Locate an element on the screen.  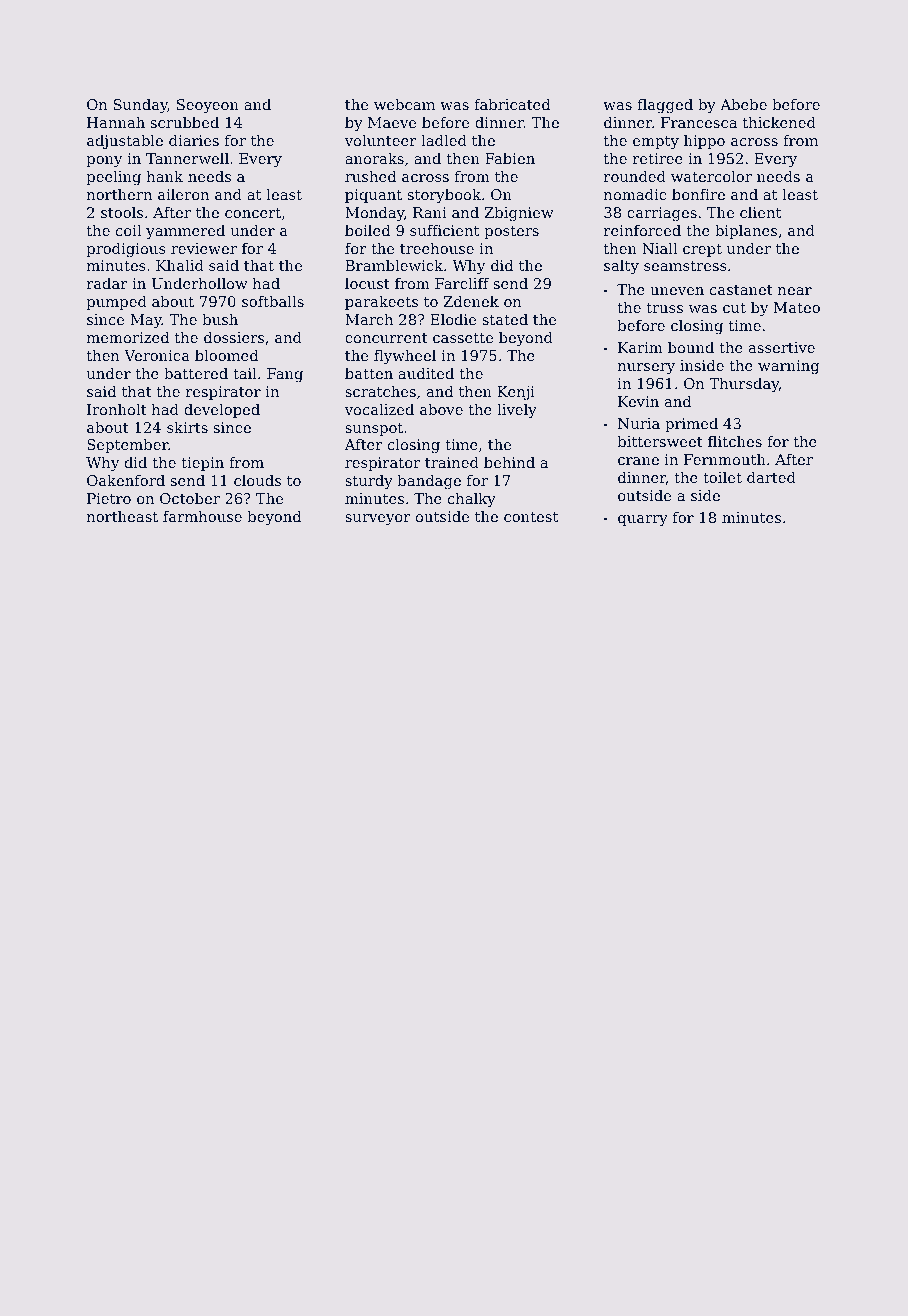
fabricated is located at coordinates (512, 104).
